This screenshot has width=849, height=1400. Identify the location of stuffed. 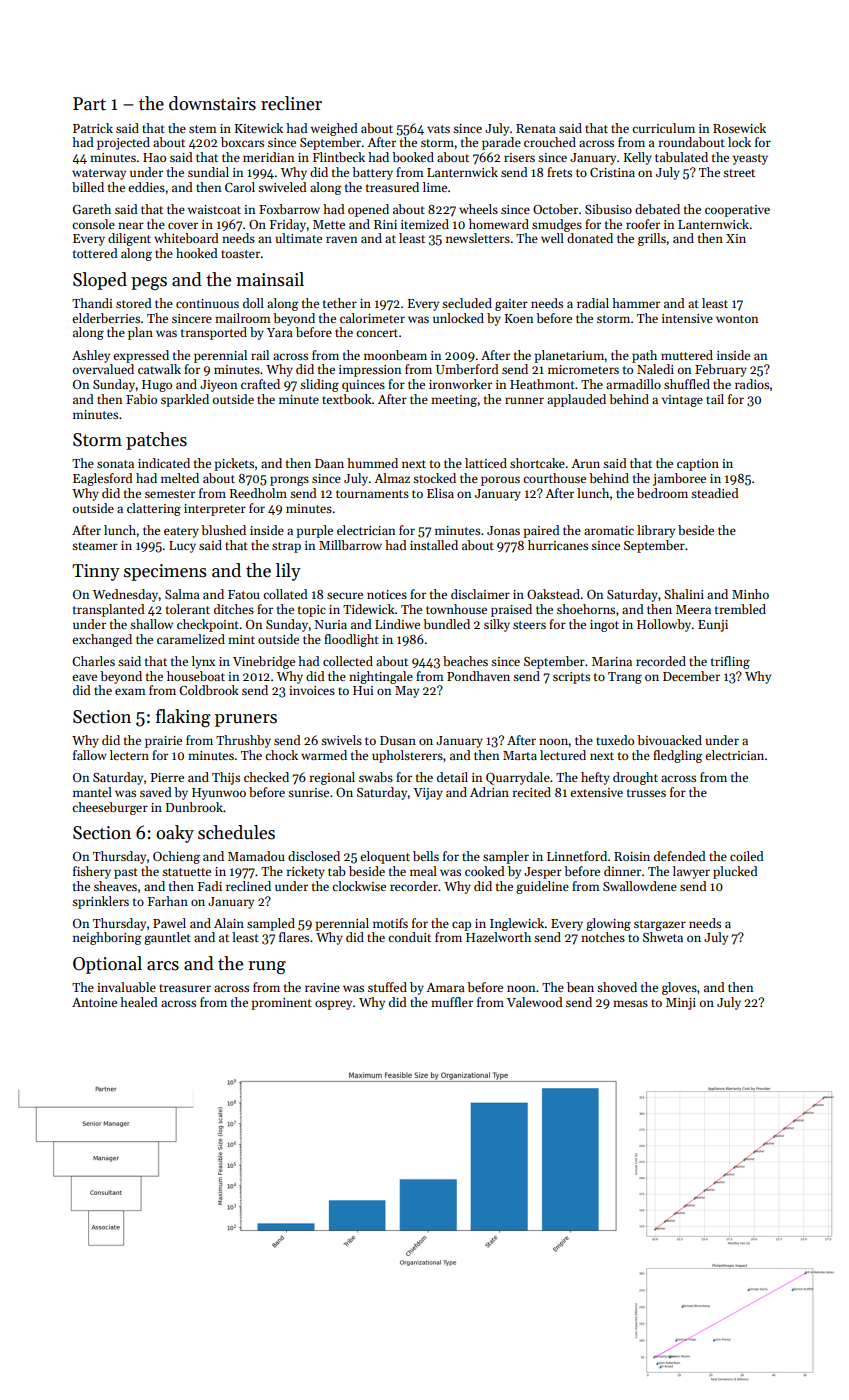
(387, 987).
